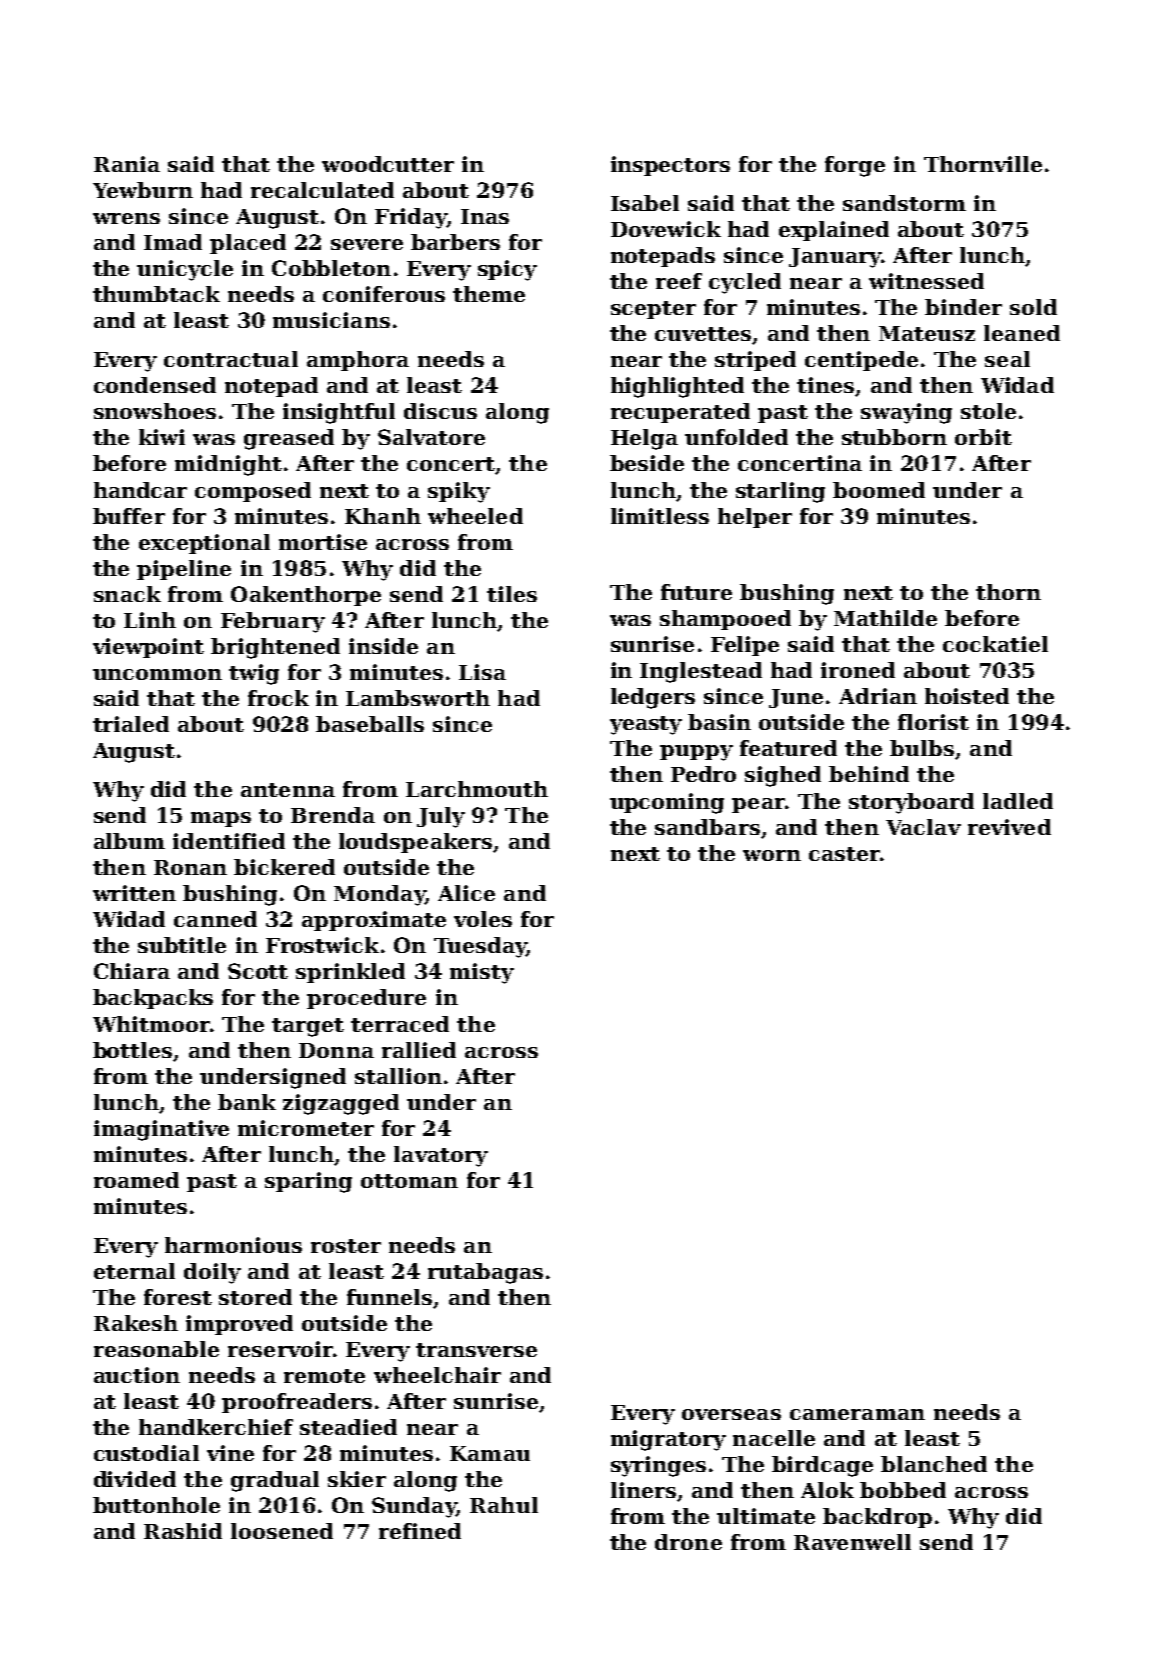  What do you see at coordinates (852, 1542) in the image?
I see `Ravenwell` at bounding box center [852, 1542].
